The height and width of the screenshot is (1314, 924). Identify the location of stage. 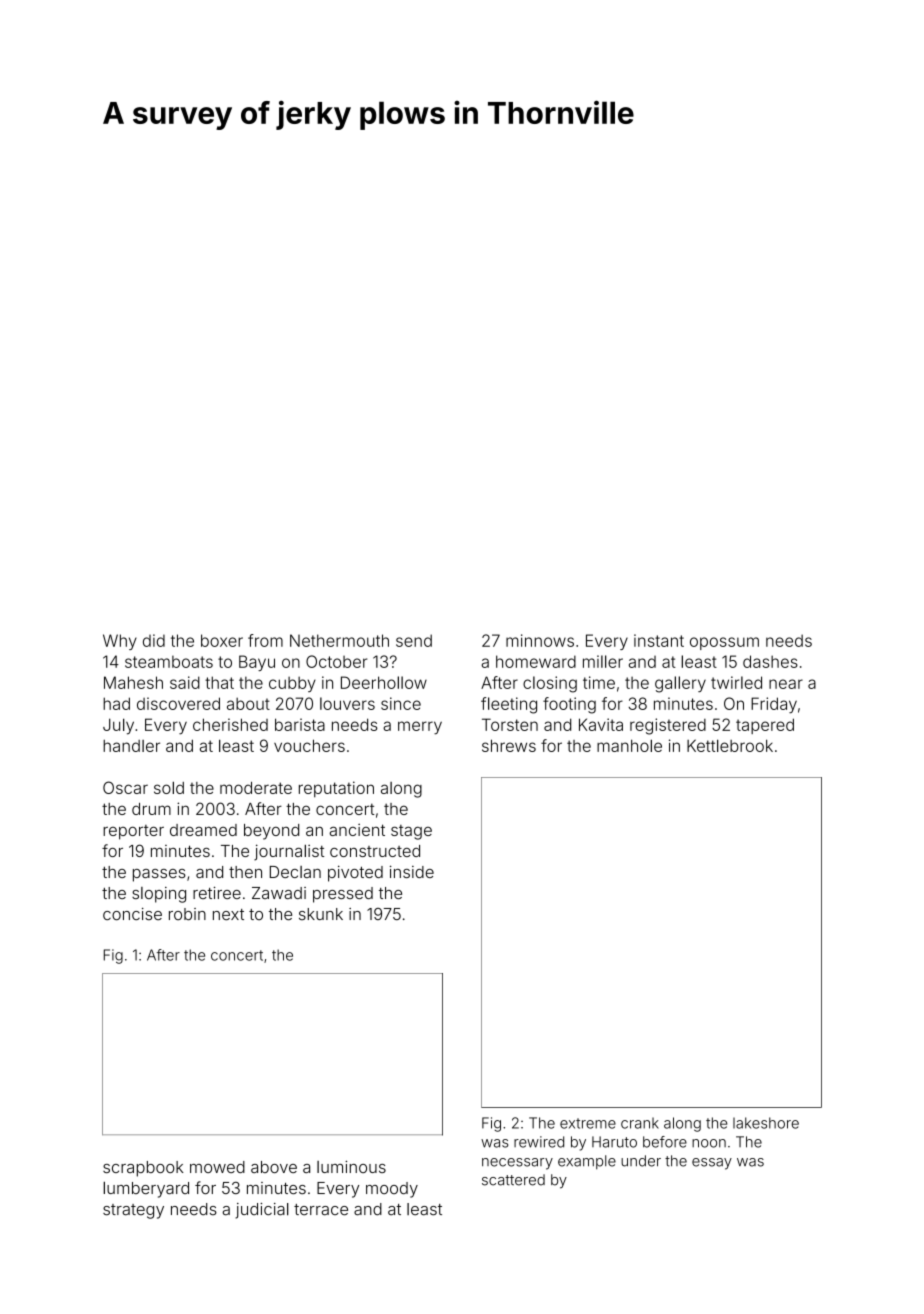
(411, 832).
